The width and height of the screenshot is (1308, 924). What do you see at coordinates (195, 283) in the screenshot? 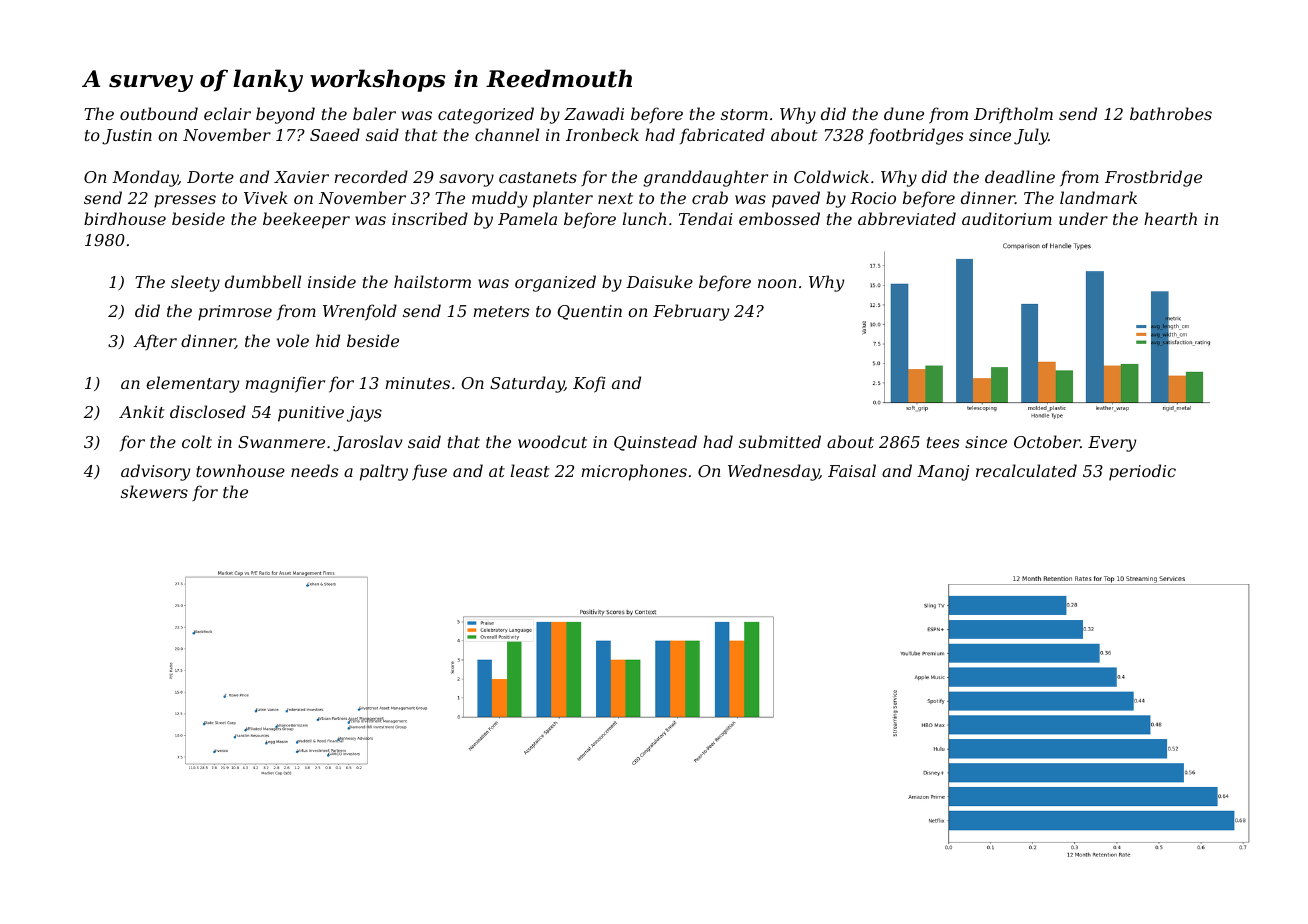
I see `sleety` at bounding box center [195, 283].
